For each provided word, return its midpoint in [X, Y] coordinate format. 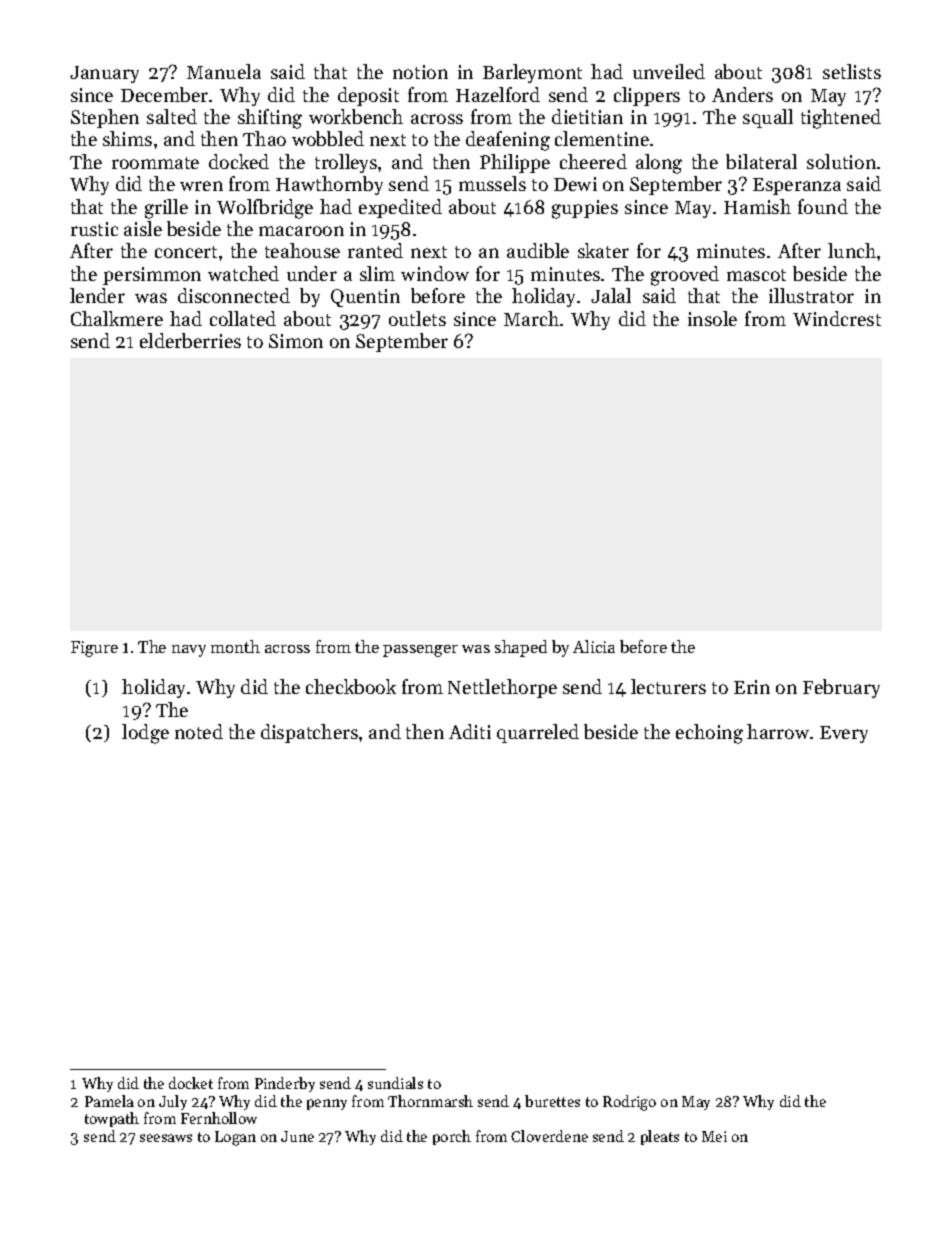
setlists [852, 71]
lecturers [668, 686]
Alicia [594, 646]
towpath [112, 1119]
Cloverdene [549, 1136]
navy [189, 651]
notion [420, 72]
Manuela [224, 71]
